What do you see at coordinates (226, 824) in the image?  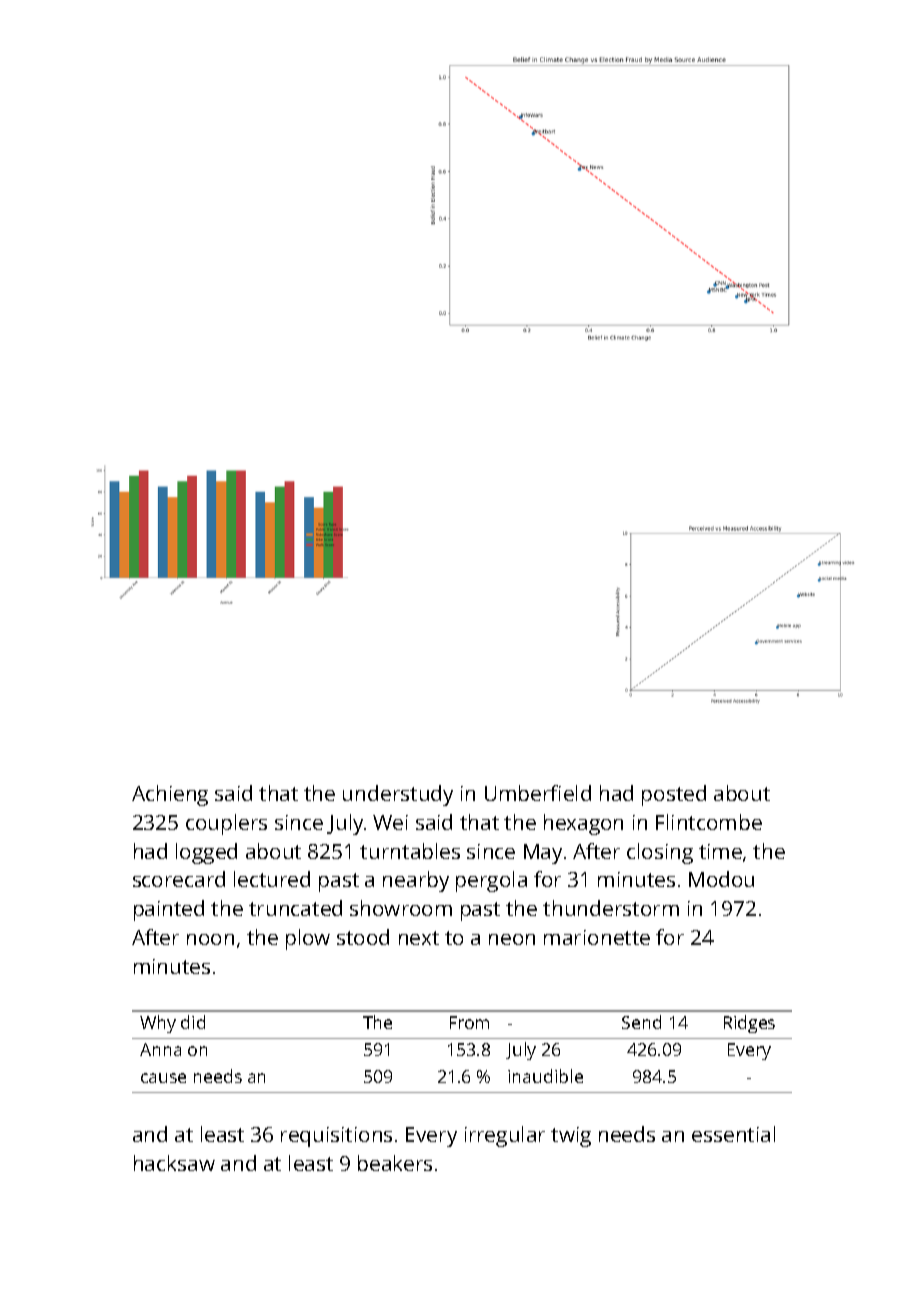 I see `couplers` at bounding box center [226, 824].
